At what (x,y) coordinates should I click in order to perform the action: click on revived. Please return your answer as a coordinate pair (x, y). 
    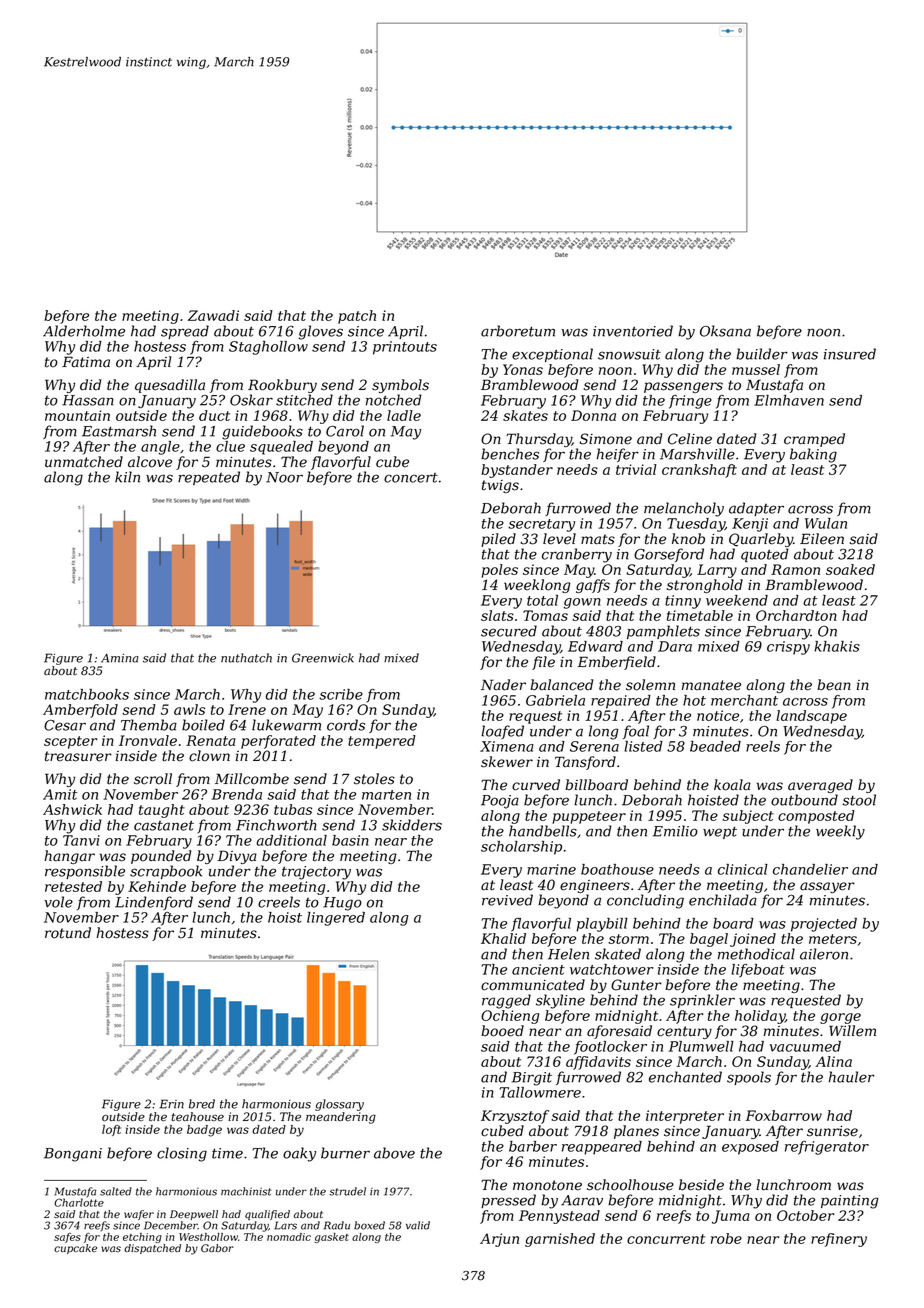
    Looking at the image, I should click on (507, 900).
